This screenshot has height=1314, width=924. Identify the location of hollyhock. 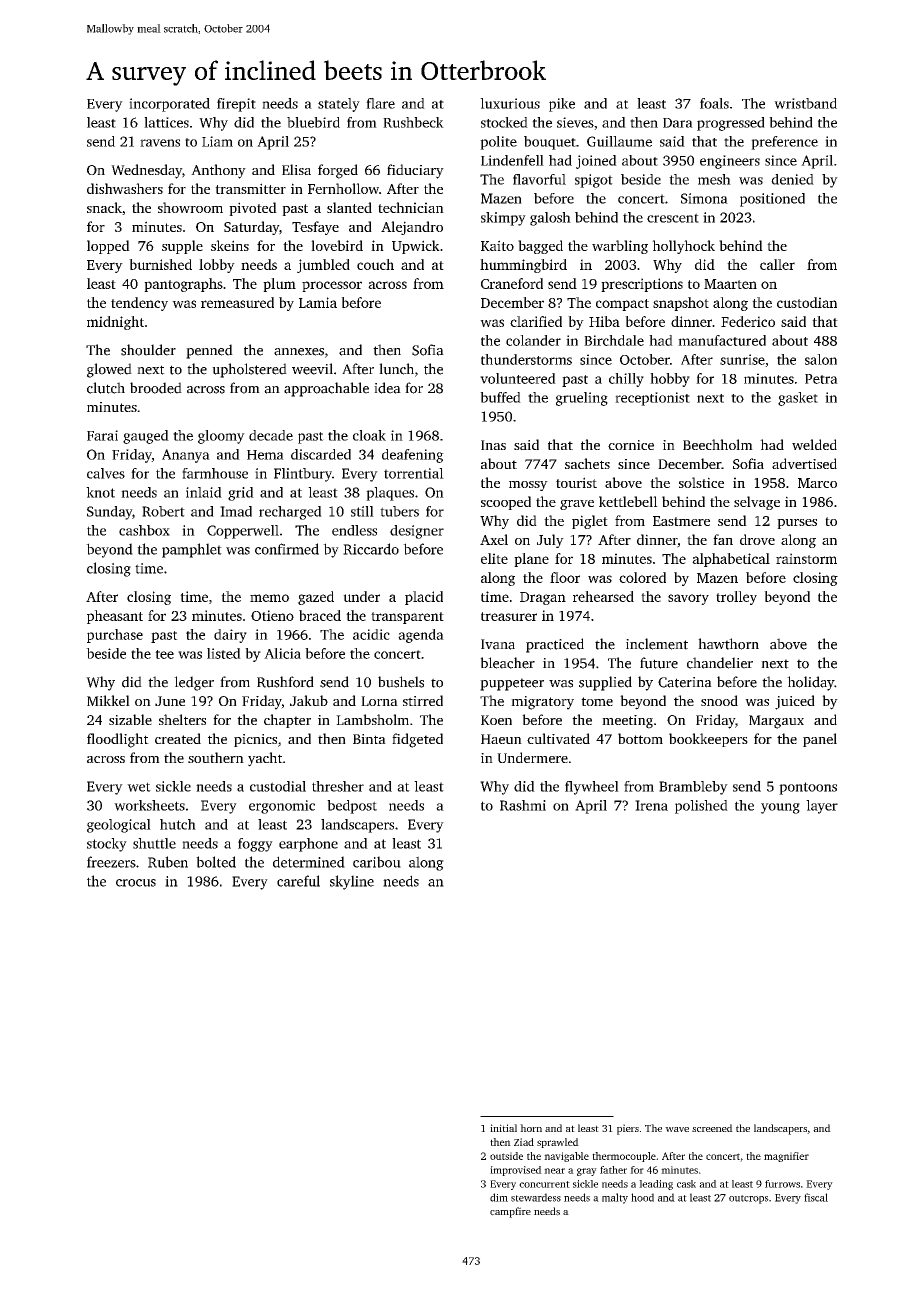
(683, 247).
